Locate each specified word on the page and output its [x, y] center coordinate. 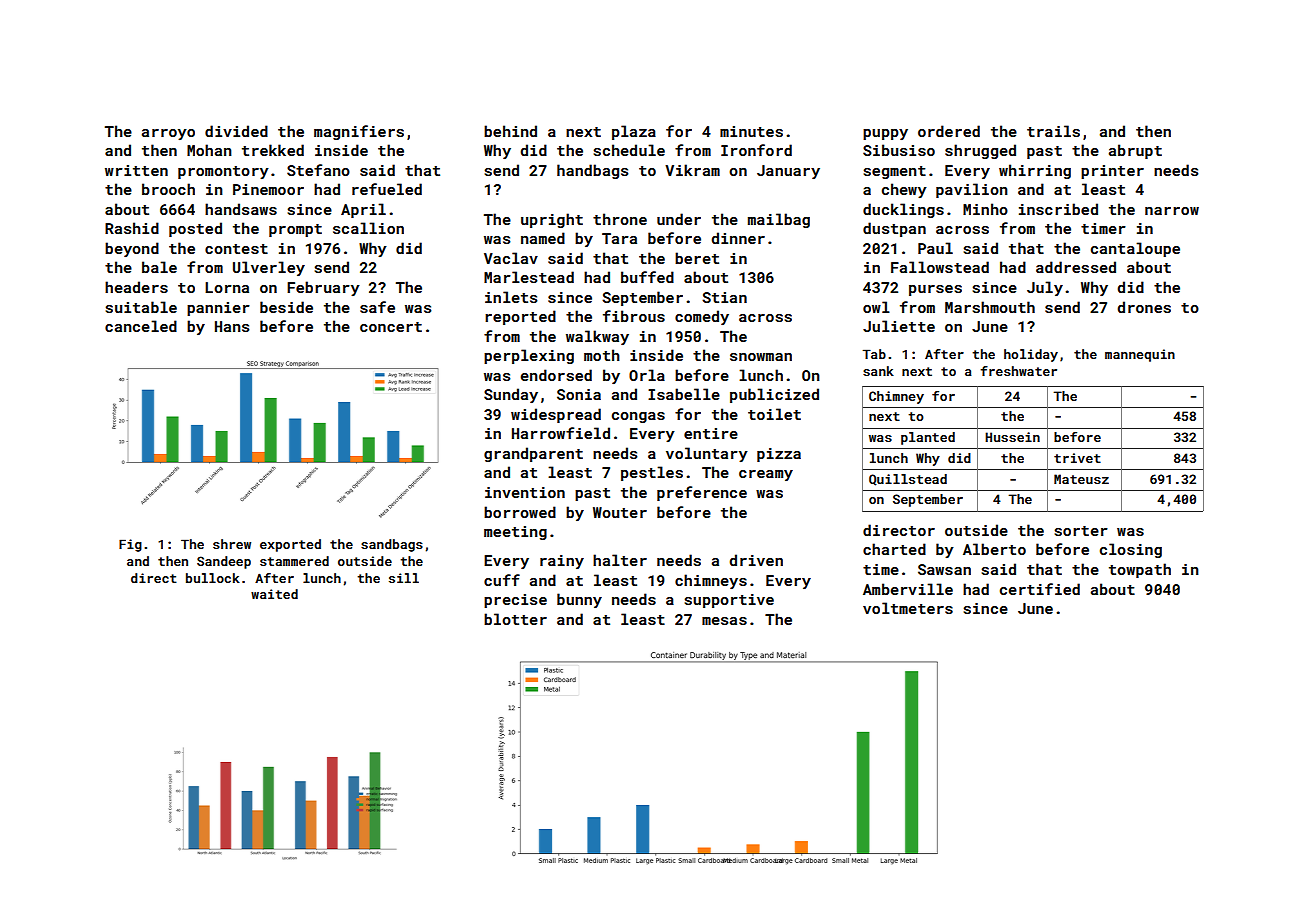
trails [1053, 131]
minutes [751, 131]
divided [236, 131]
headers [136, 287]
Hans [232, 326]
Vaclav [511, 258]
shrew [232, 544]
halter [620, 560]
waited [274, 594]
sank [878, 371]
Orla [647, 375]
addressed [1076, 267]
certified [1040, 589]
